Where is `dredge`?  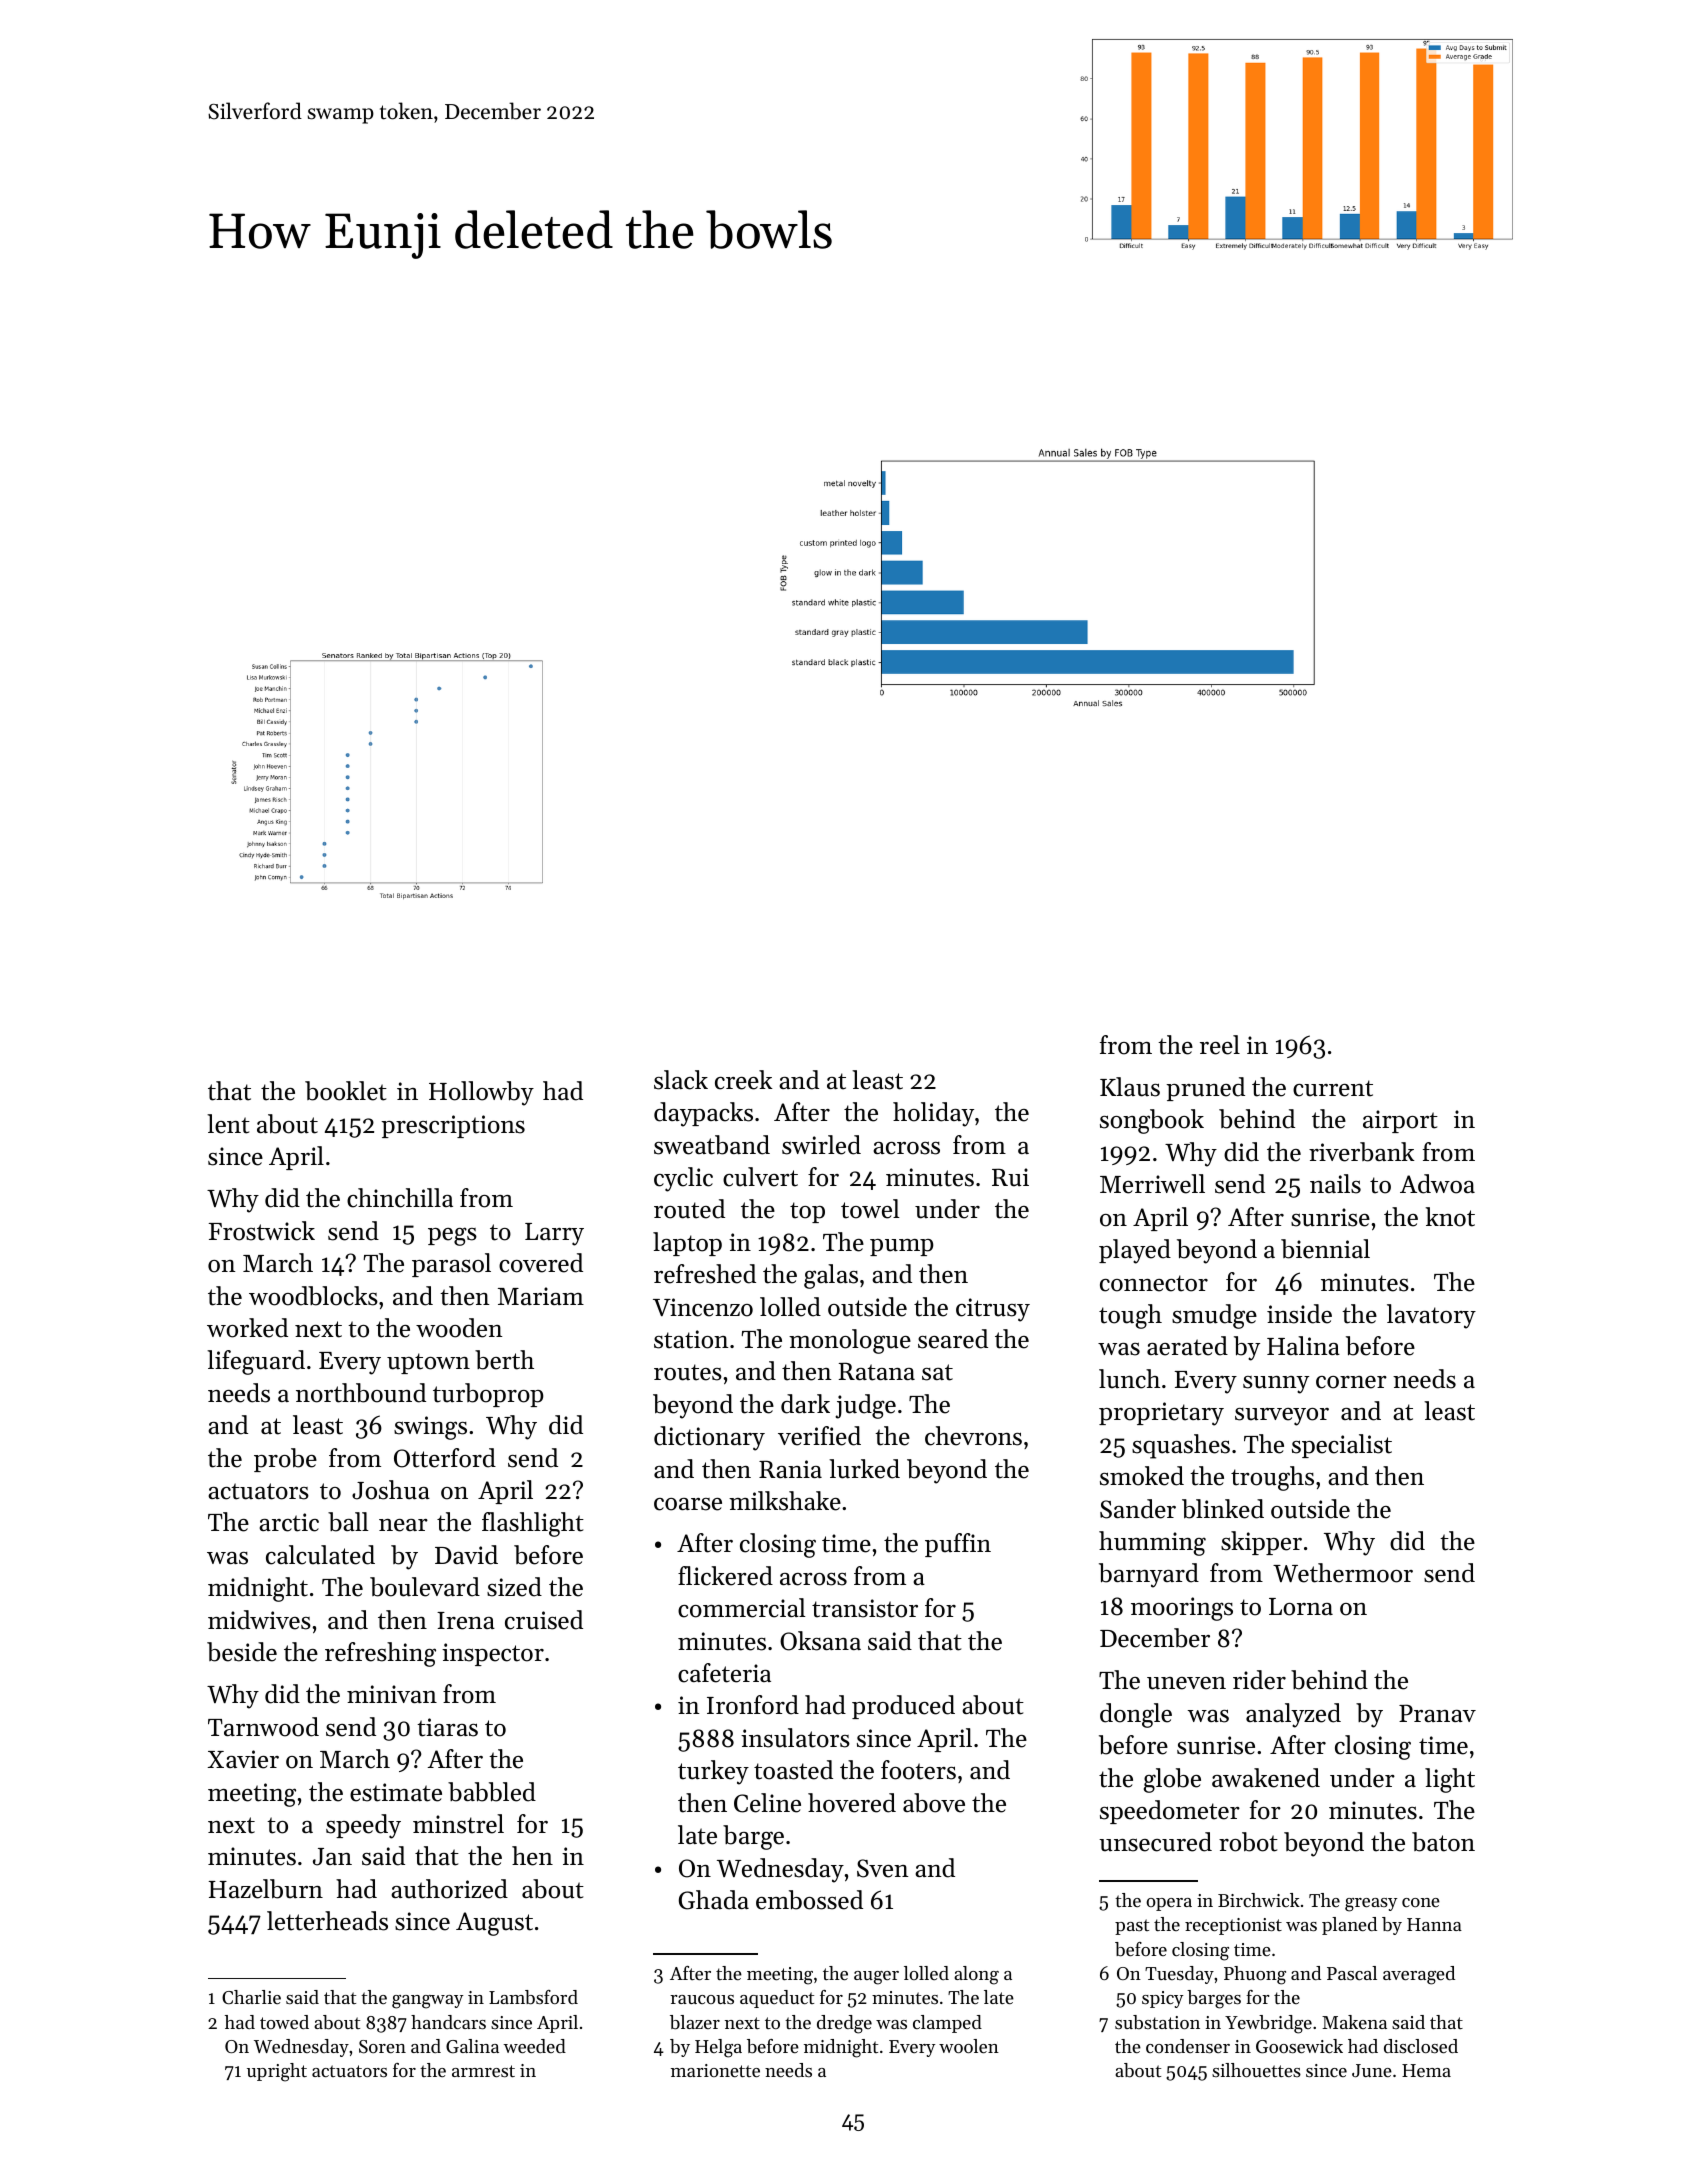 dredge is located at coordinates (844, 2024).
